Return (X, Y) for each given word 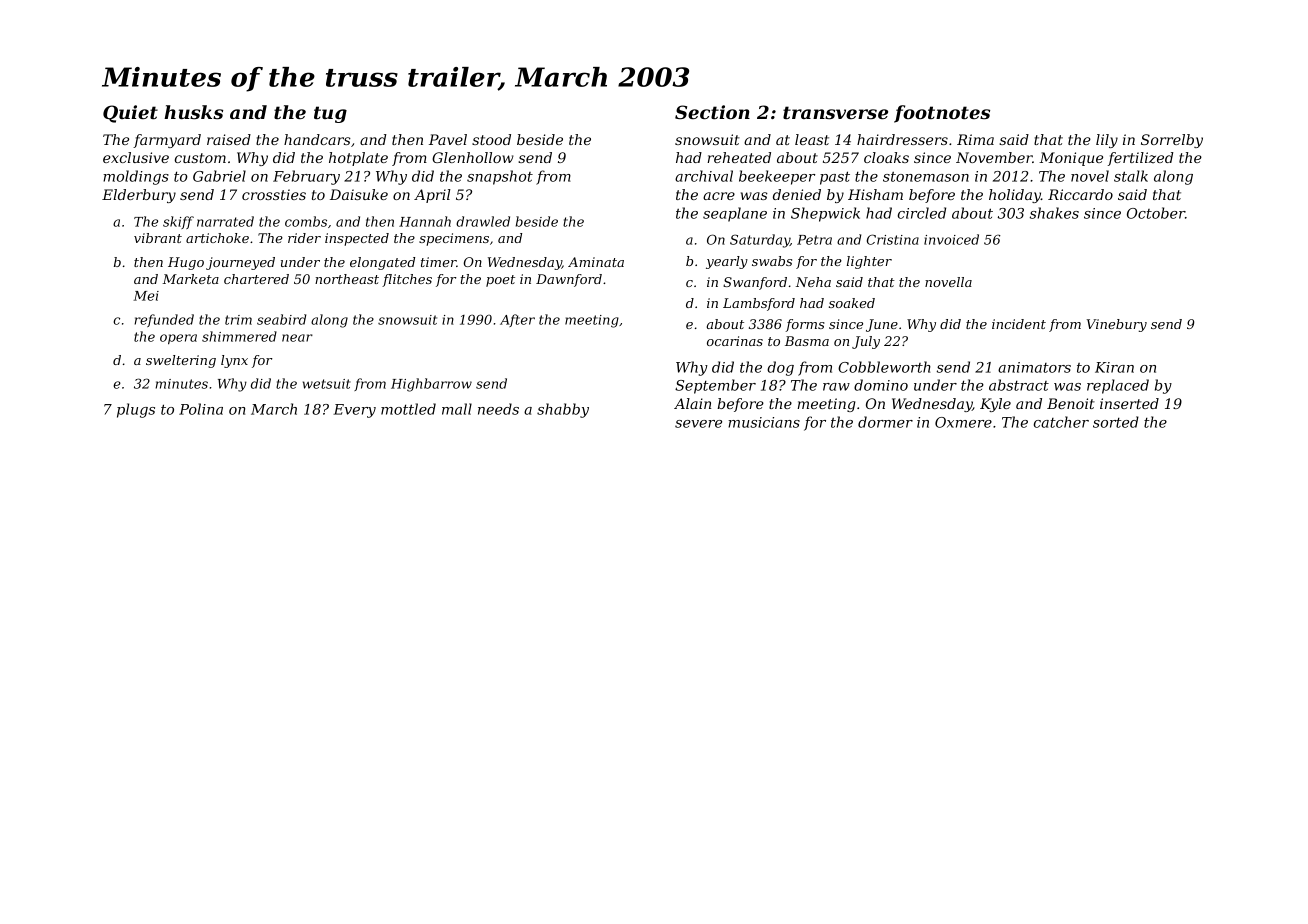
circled (922, 213)
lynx (234, 361)
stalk (1131, 176)
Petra (814, 240)
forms (805, 325)
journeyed (240, 263)
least (812, 139)
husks (193, 112)
